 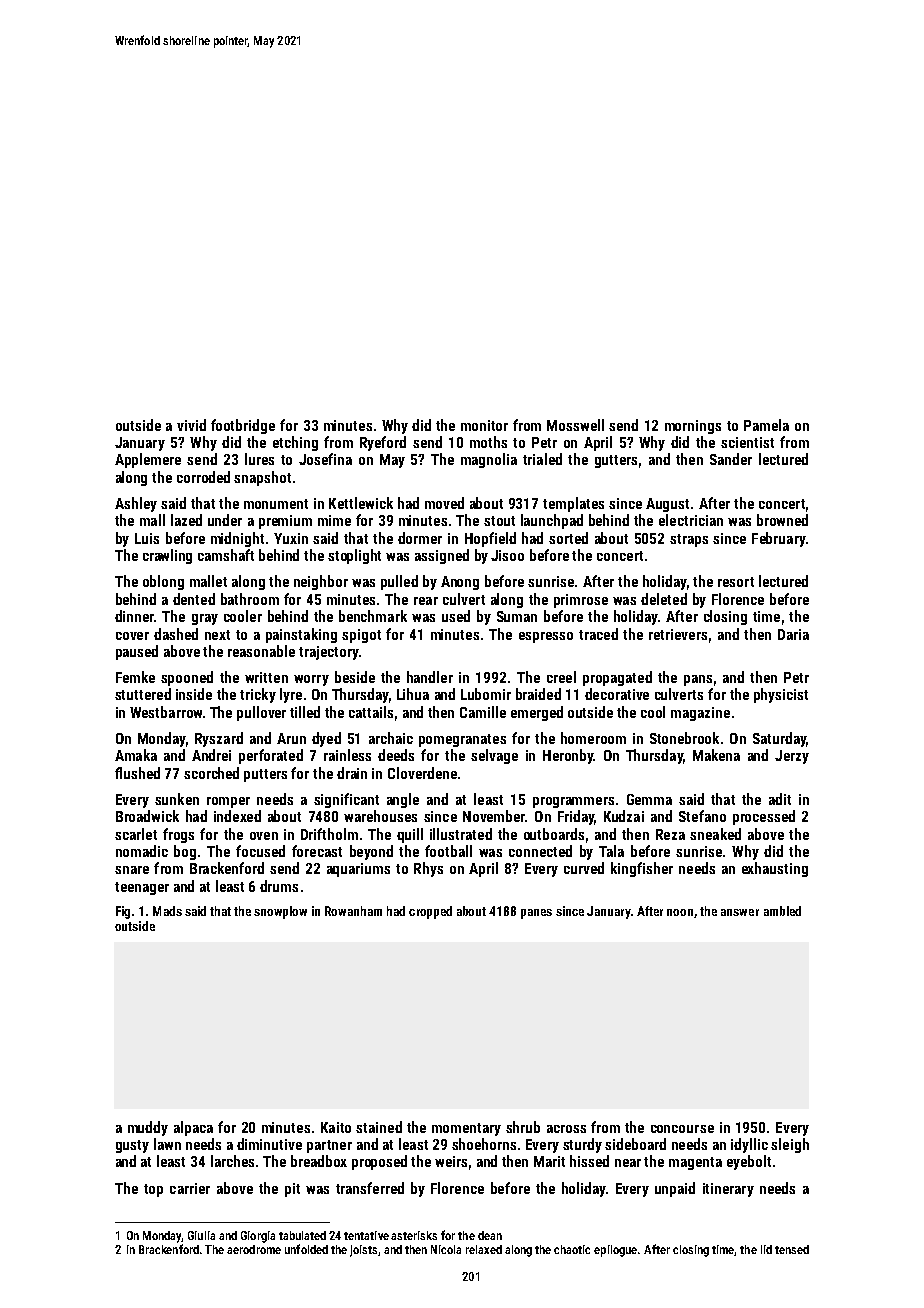 What do you see at coordinates (568, 538) in the page?
I see `sorted` at bounding box center [568, 538].
